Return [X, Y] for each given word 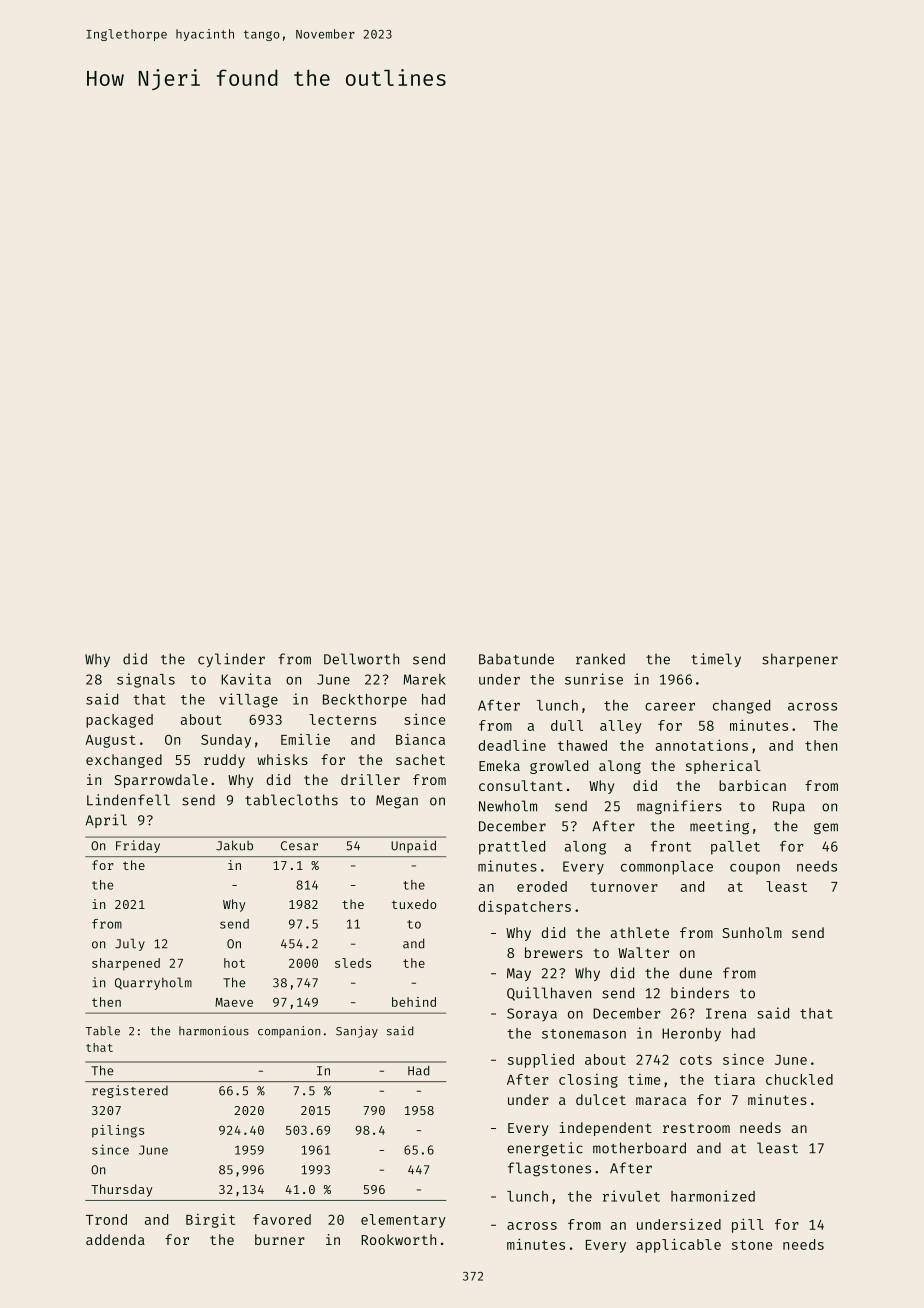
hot [234, 963]
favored [282, 1219]
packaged [119, 721]
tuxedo [414, 904]
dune [695, 973]
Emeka [499, 765]
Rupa [789, 807]
